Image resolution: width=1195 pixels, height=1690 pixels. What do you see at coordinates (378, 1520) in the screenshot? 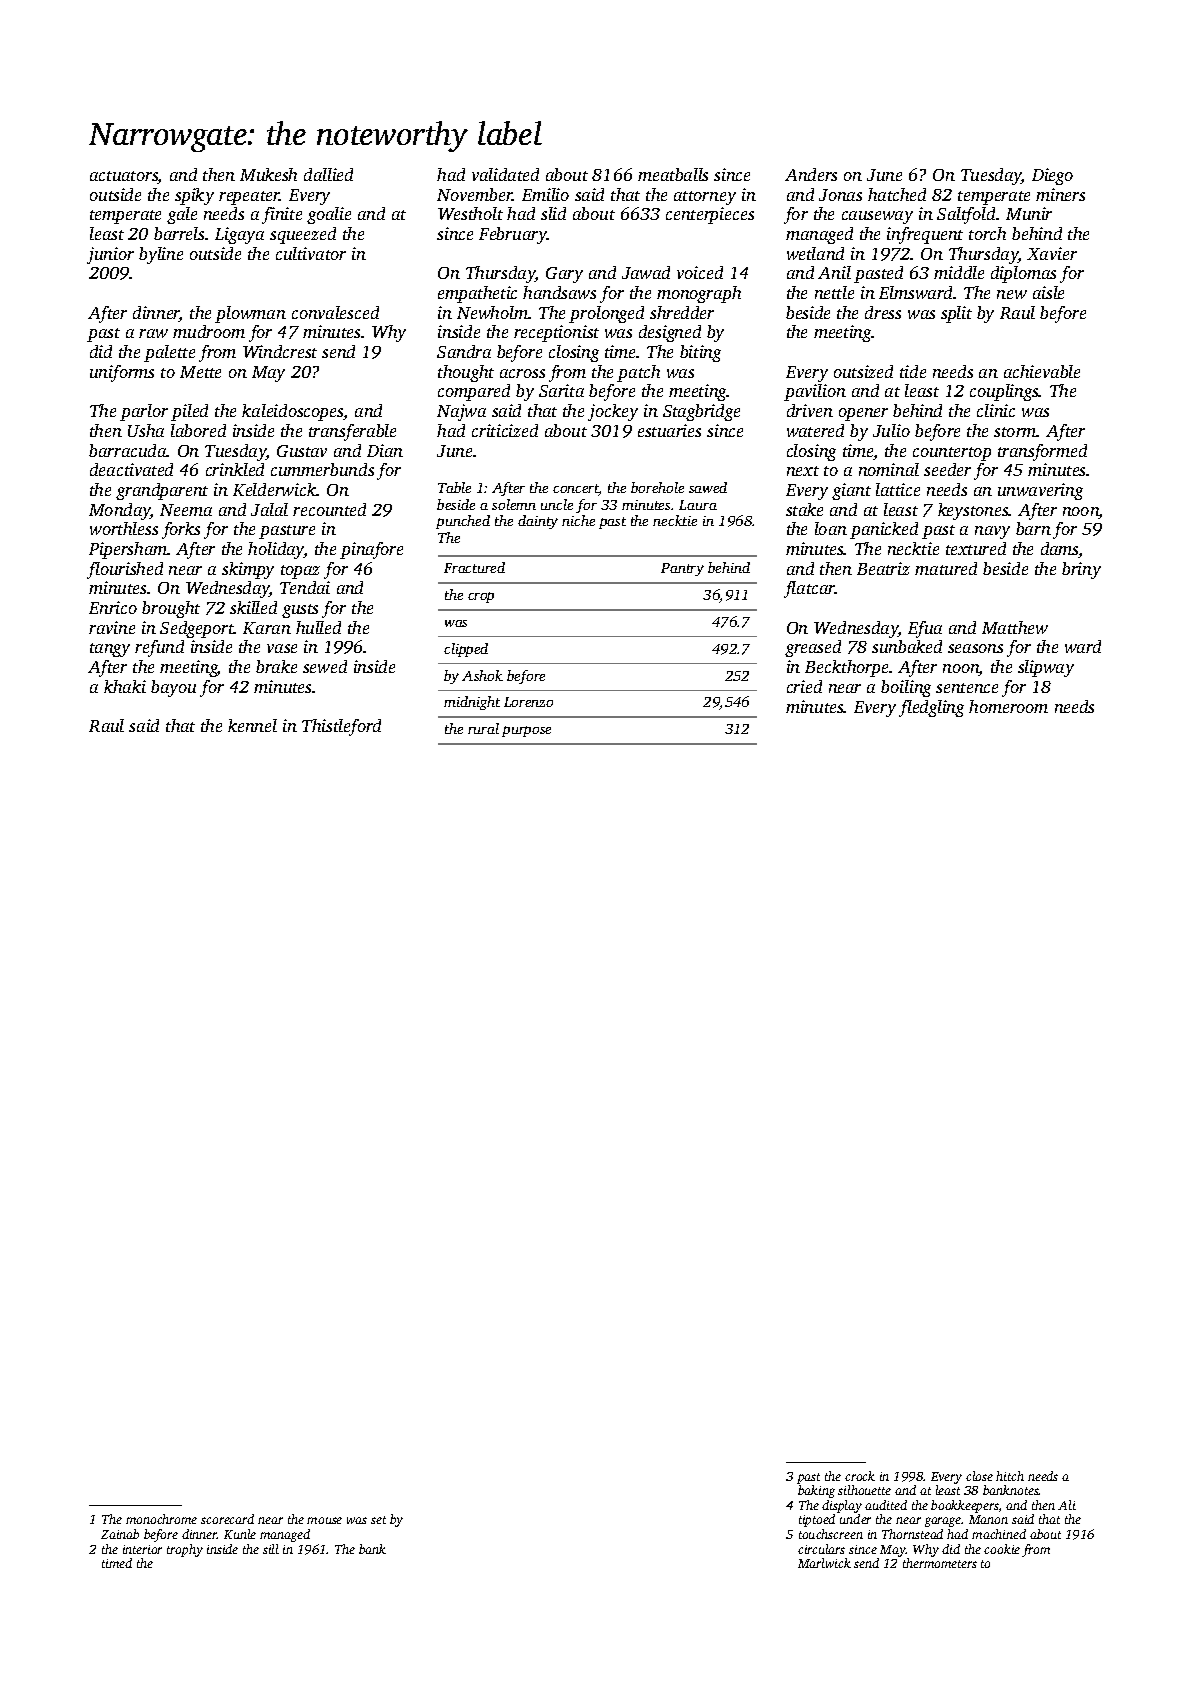
I see `set` at bounding box center [378, 1520].
